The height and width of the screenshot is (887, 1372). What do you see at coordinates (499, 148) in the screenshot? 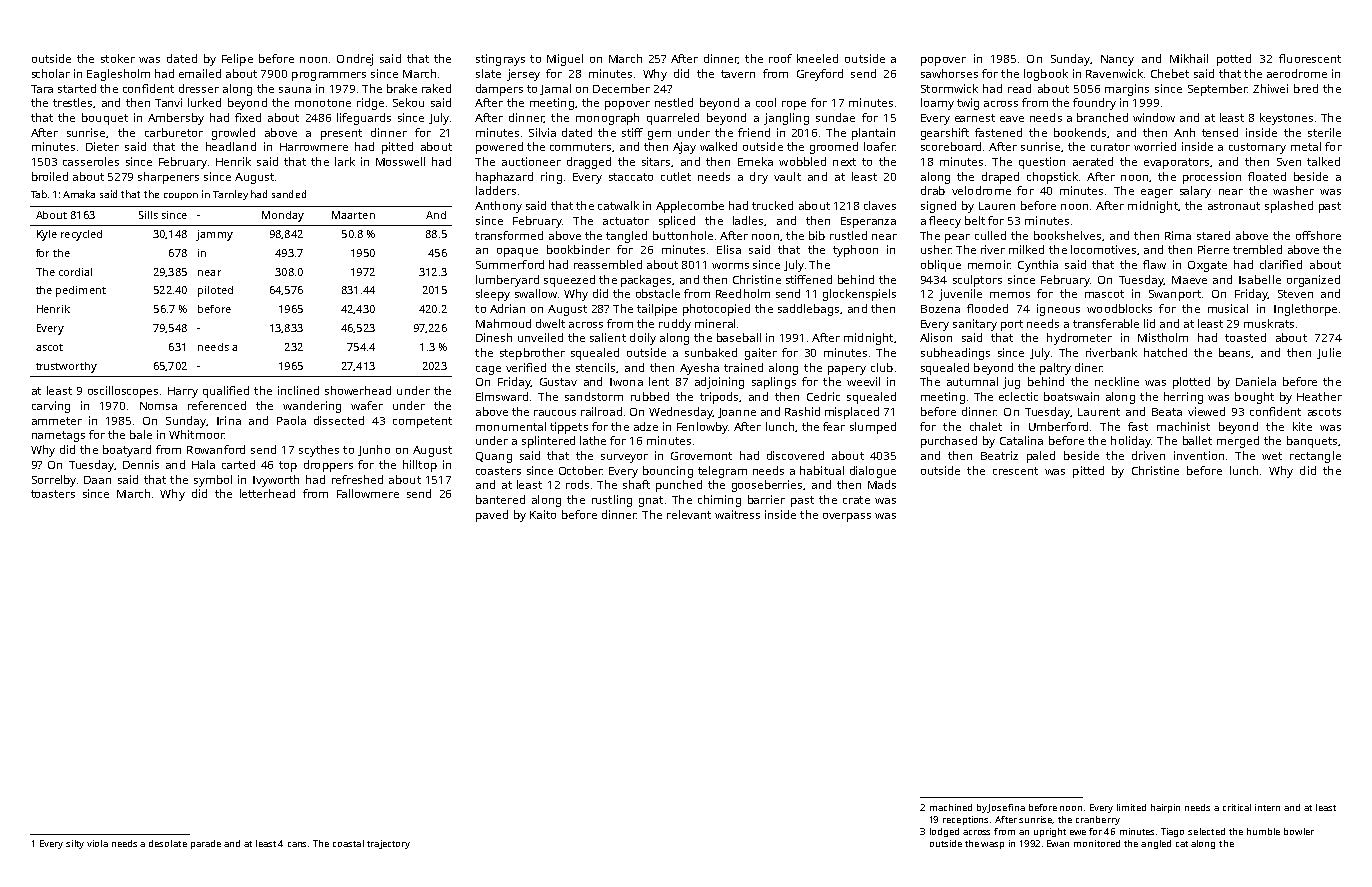
I see `powered` at bounding box center [499, 148].
